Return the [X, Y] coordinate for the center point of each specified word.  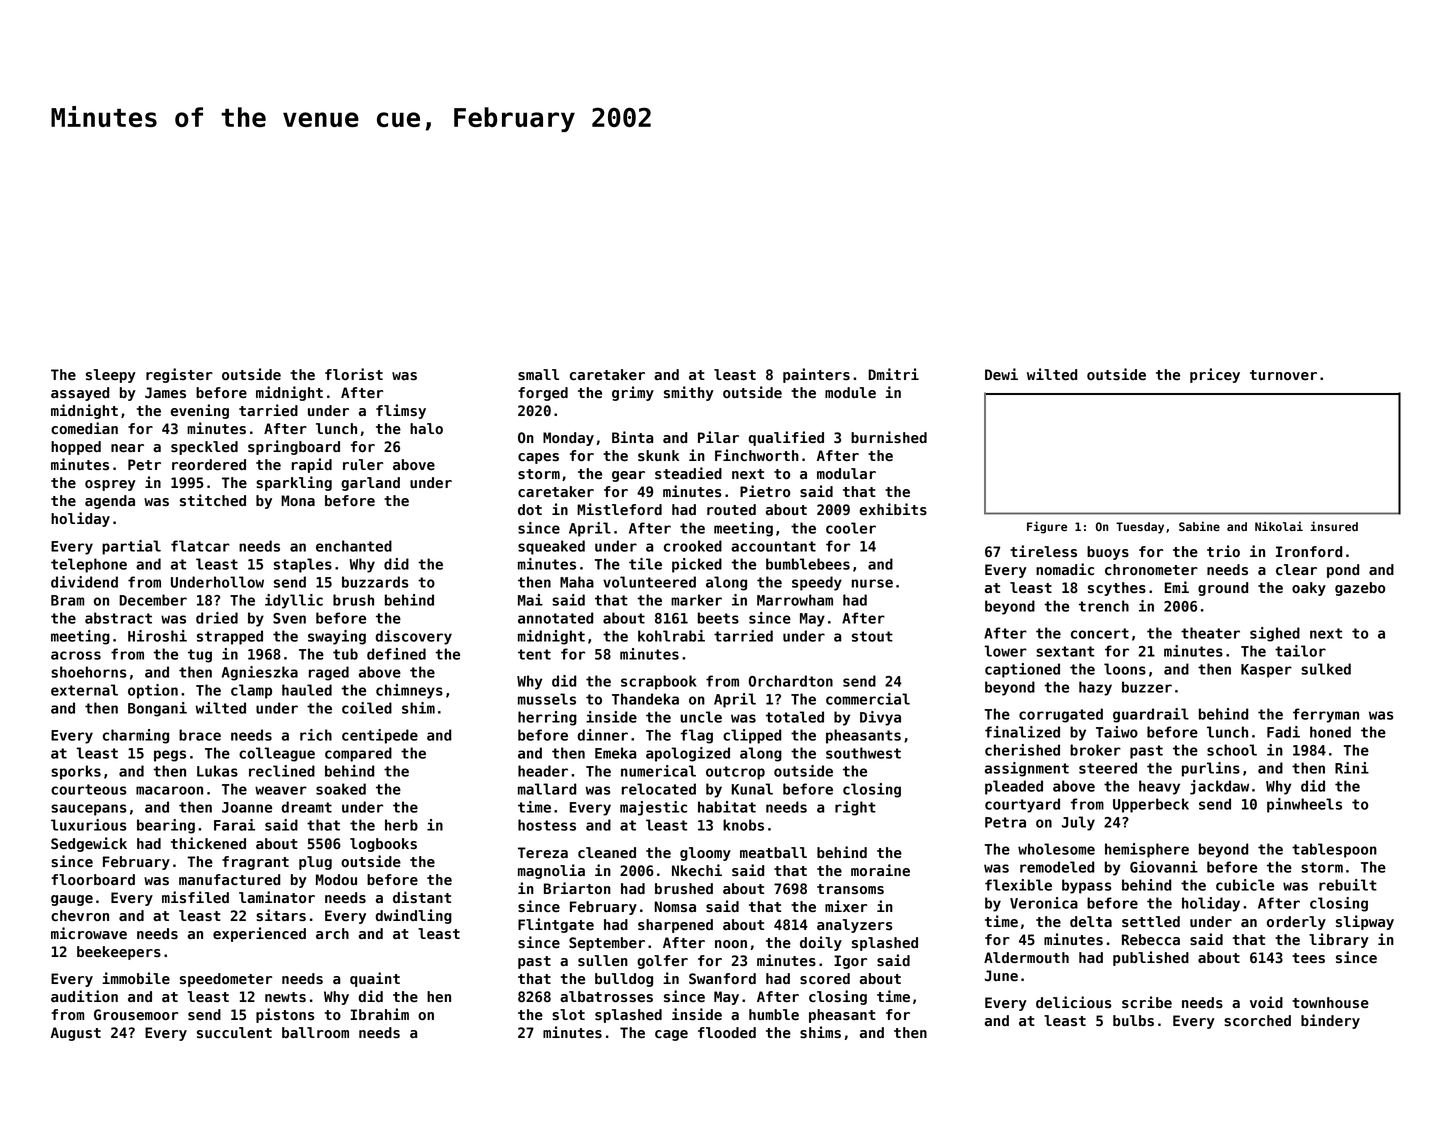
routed [731, 509]
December [153, 600]
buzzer [1147, 687]
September [607, 944]
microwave [89, 933]
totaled [795, 717]
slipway [1365, 922]
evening [200, 411]
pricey [1215, 375]
